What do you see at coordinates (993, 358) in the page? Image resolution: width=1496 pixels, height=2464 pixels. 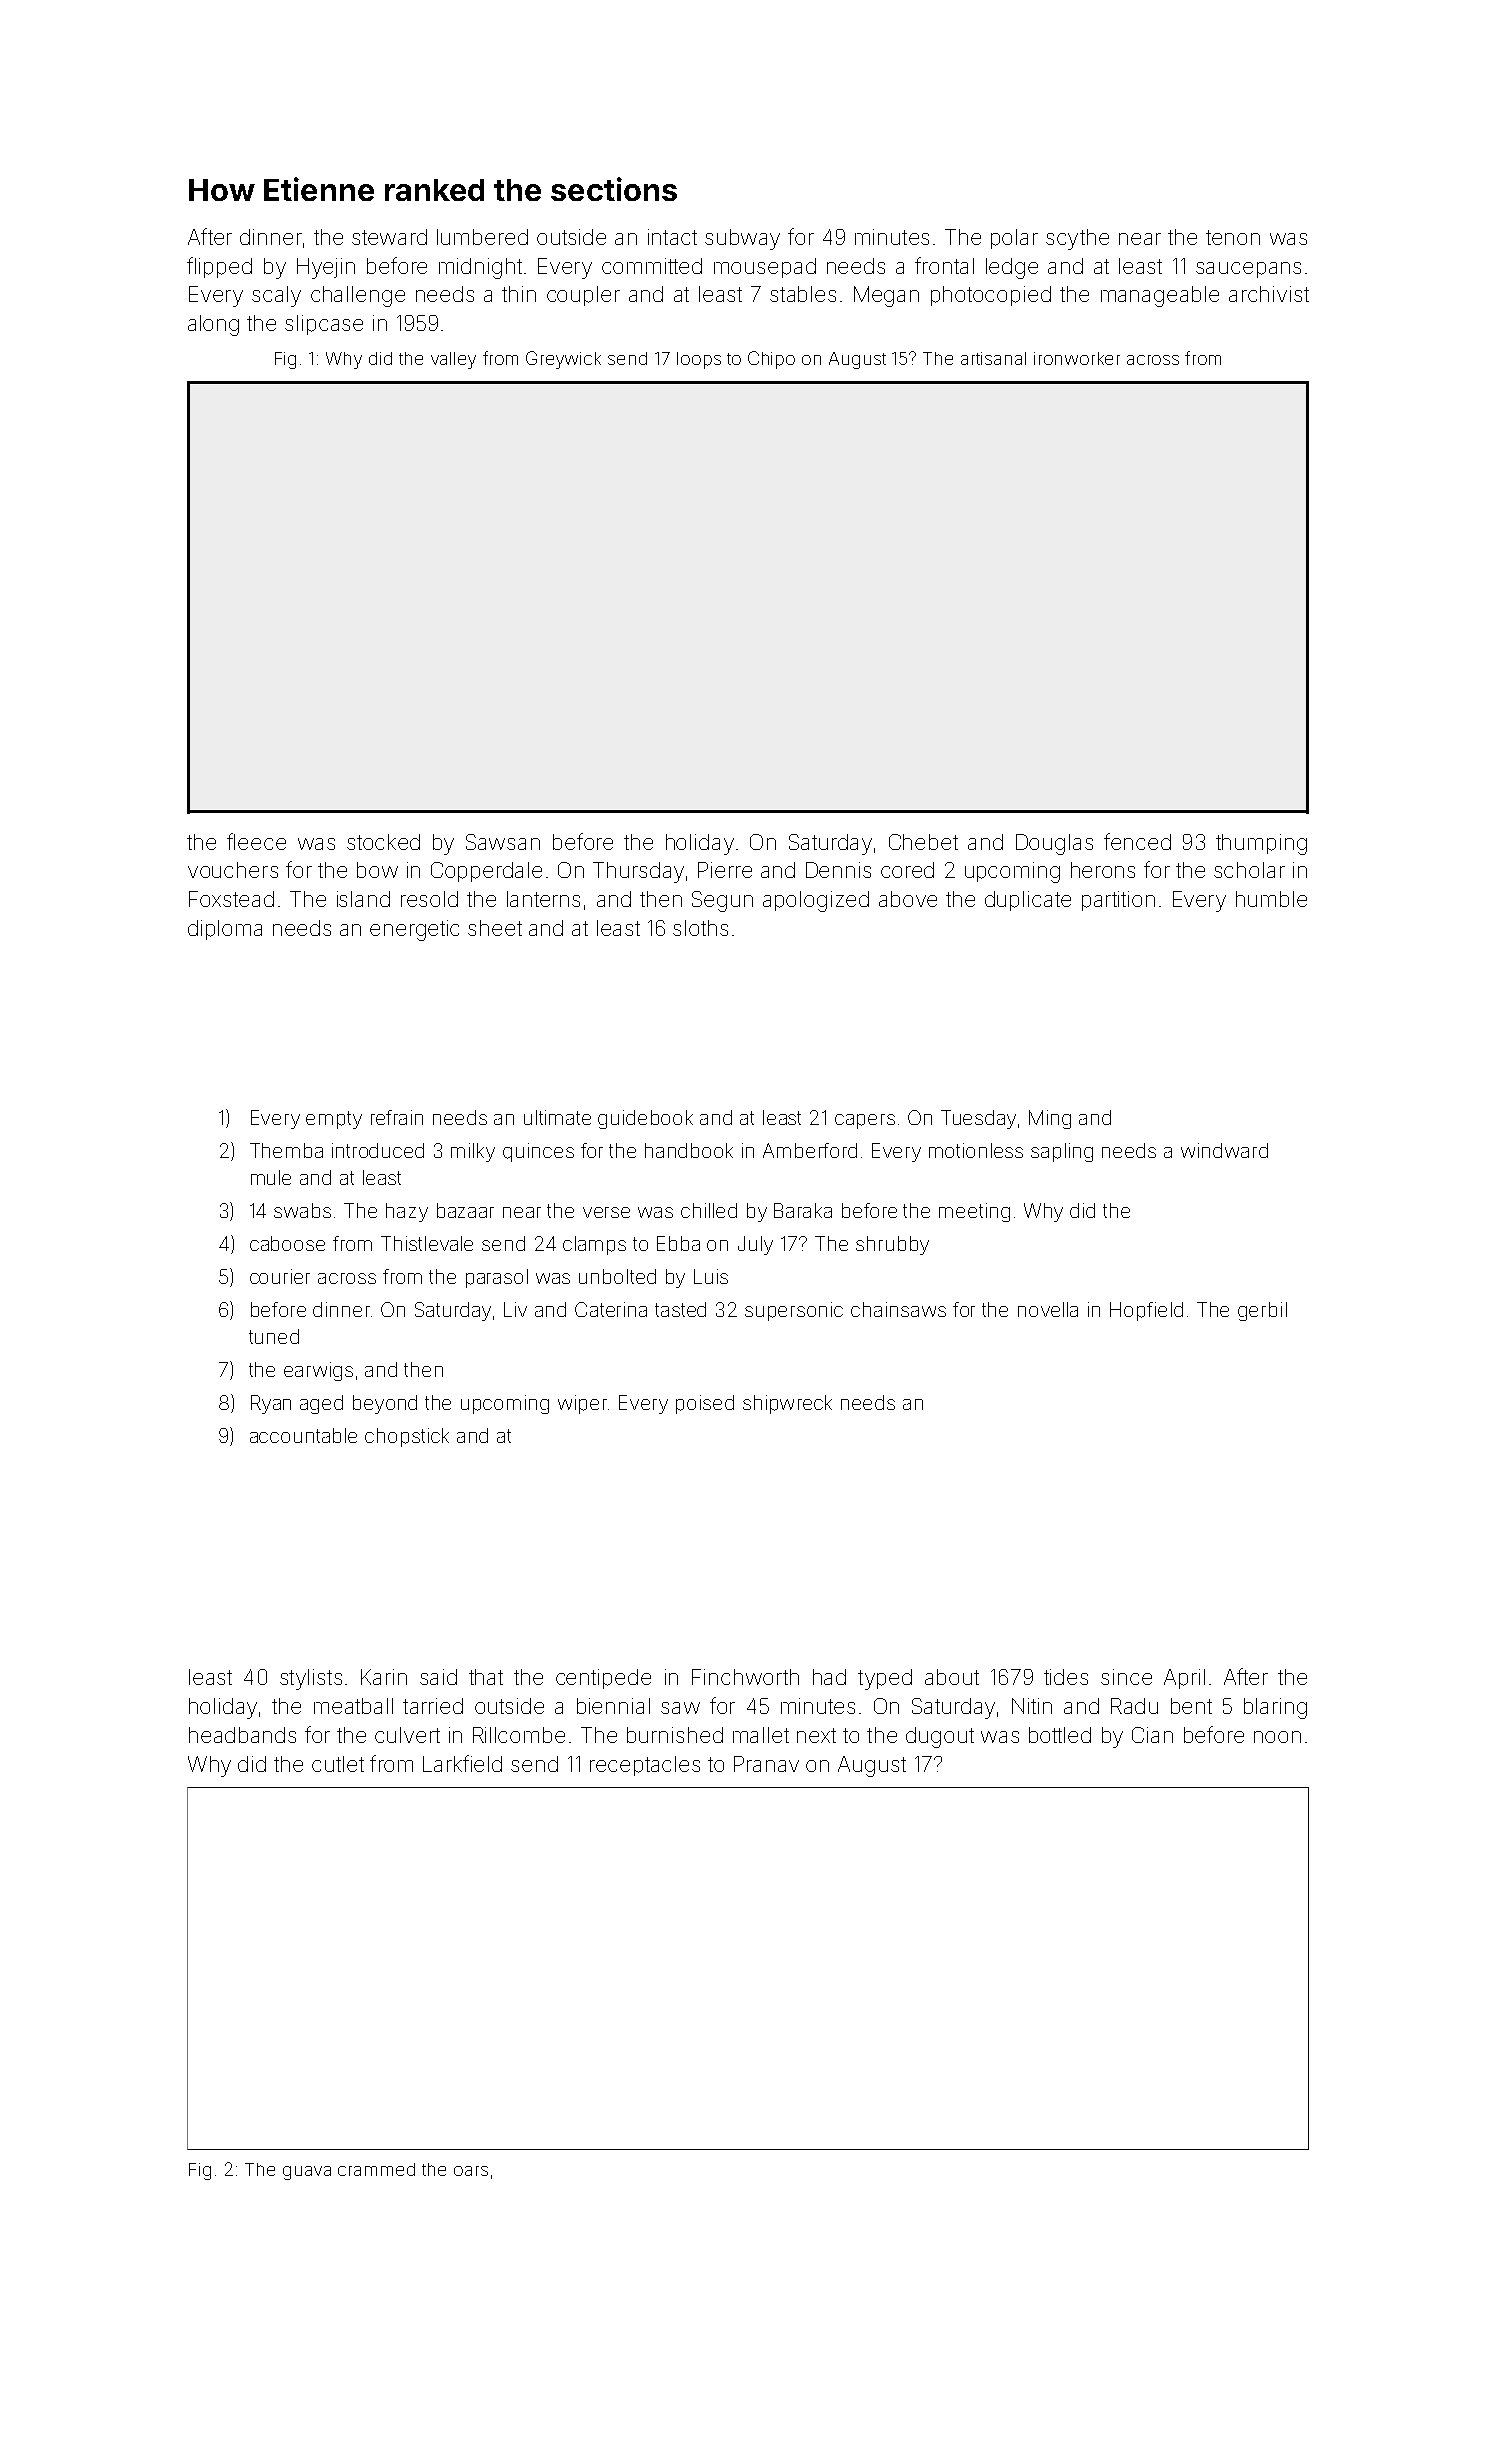 I see `artisanal` at bounding box center [993, 358].
